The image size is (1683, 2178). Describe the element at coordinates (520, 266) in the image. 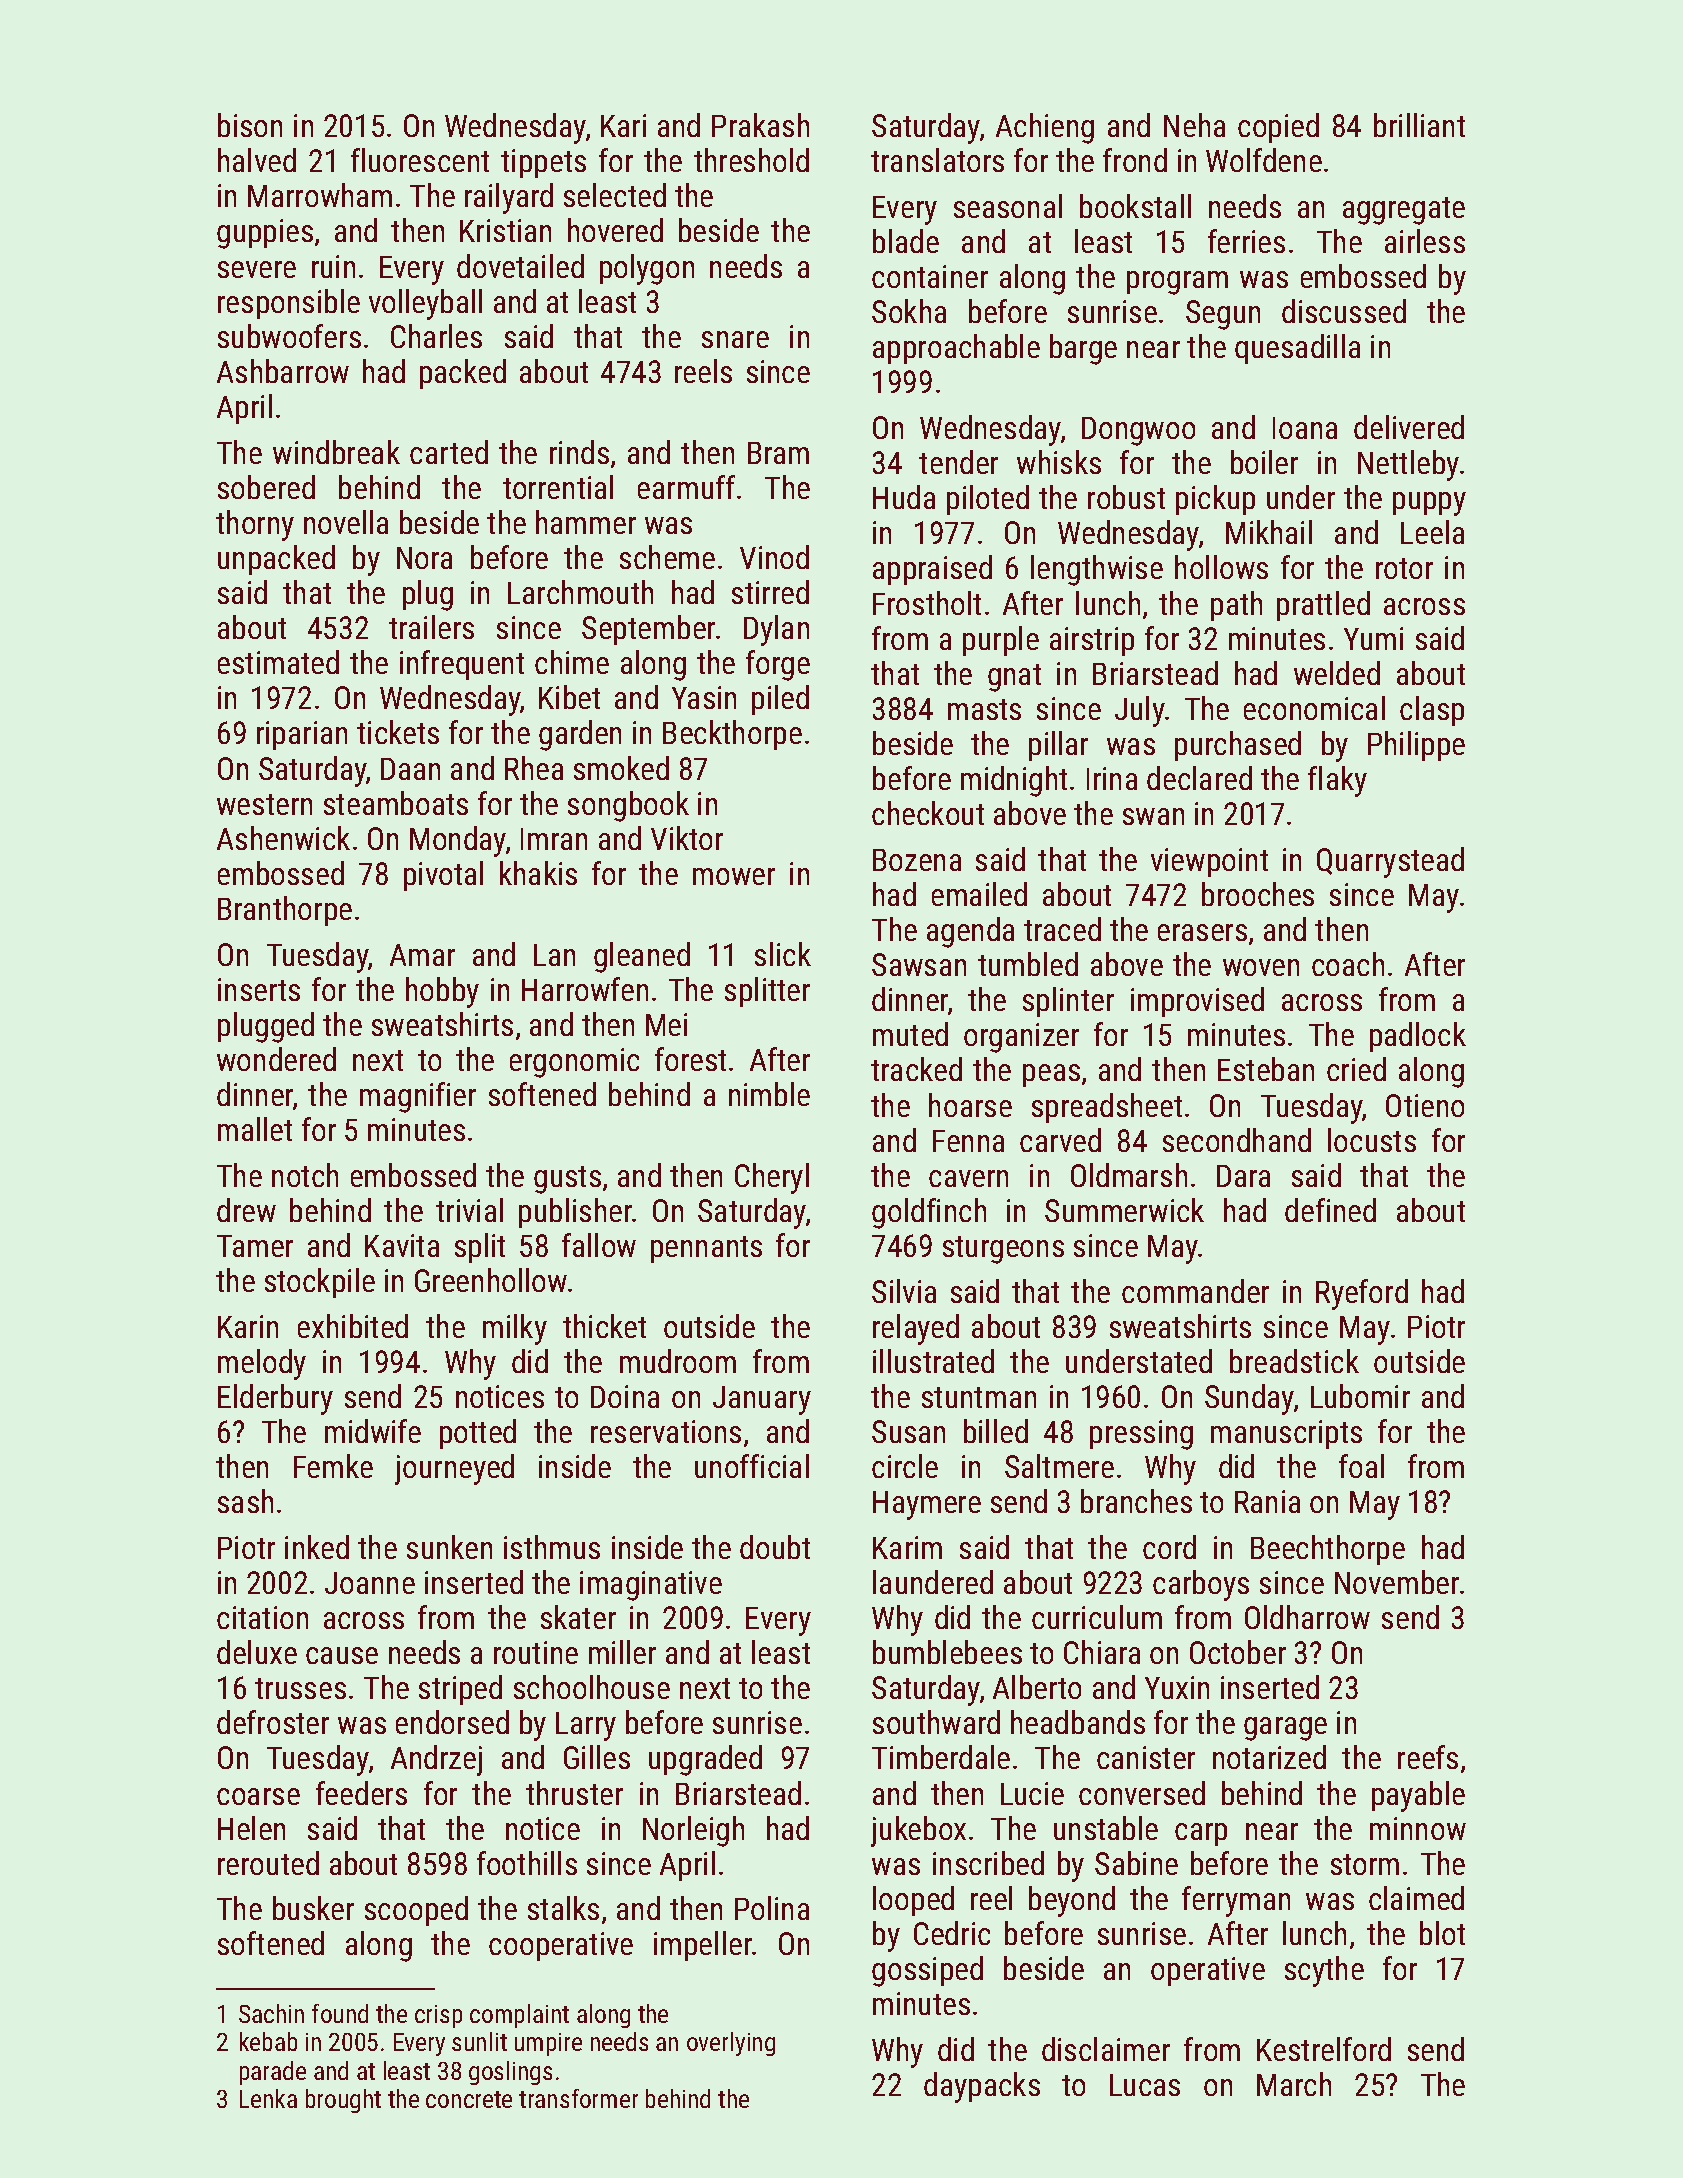

I see `dovetailed` at that location.
